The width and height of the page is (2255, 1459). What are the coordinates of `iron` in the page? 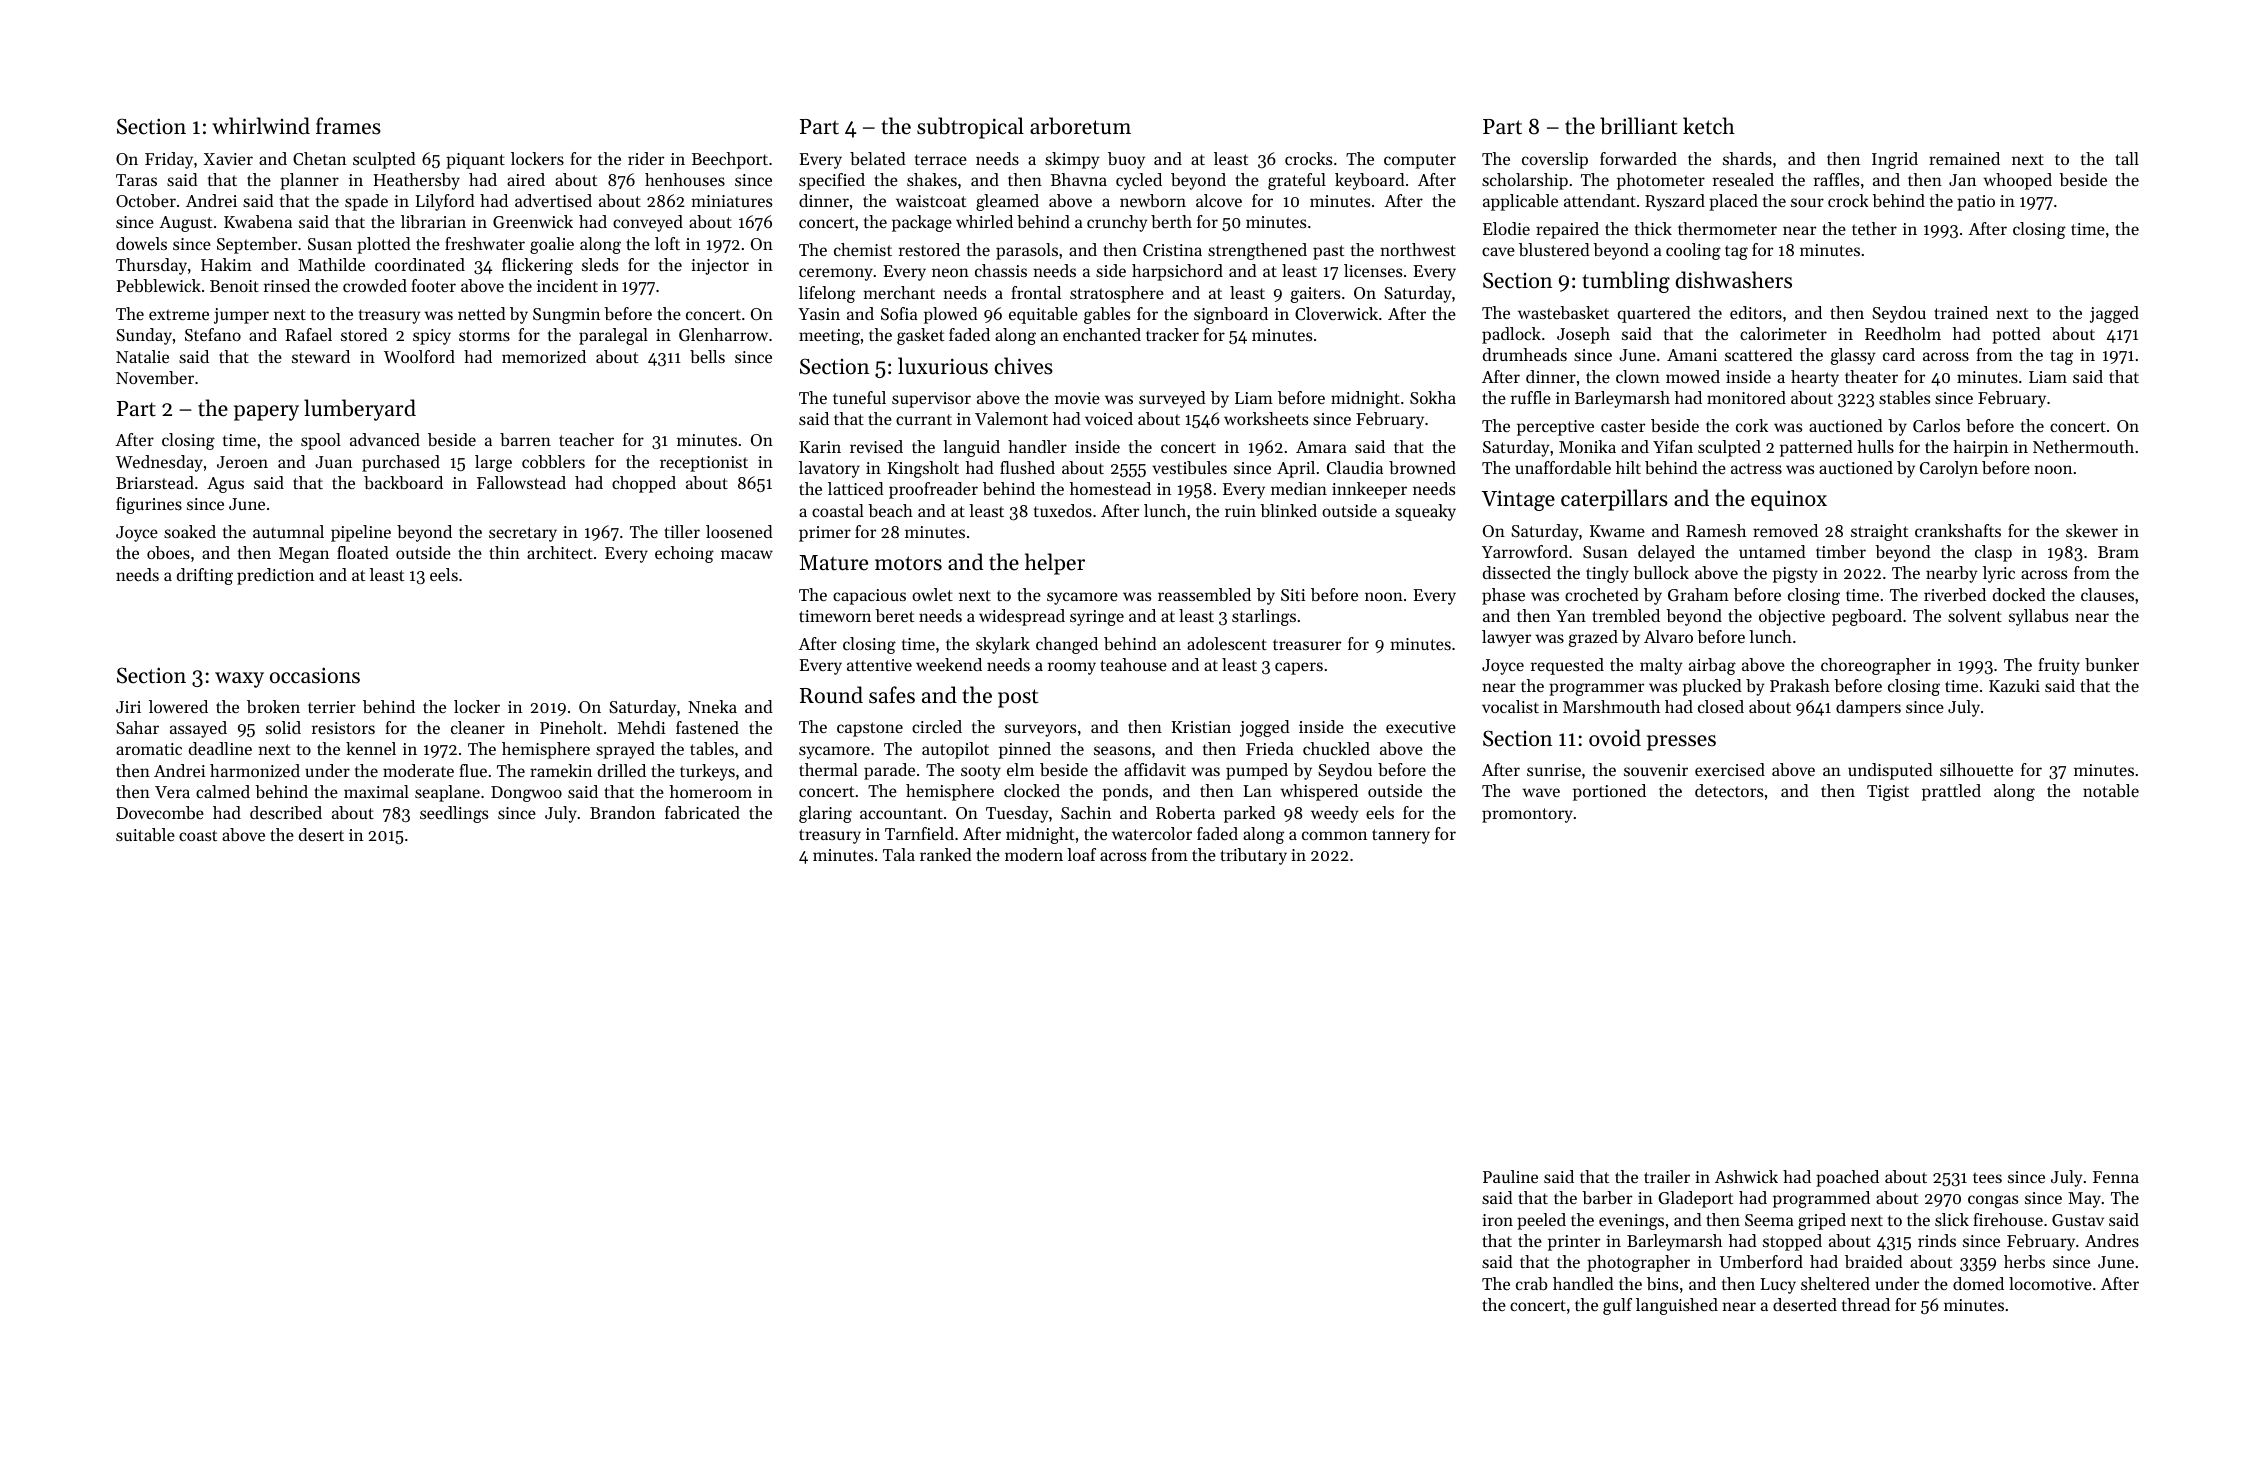 It's located at (1497, 1220).
